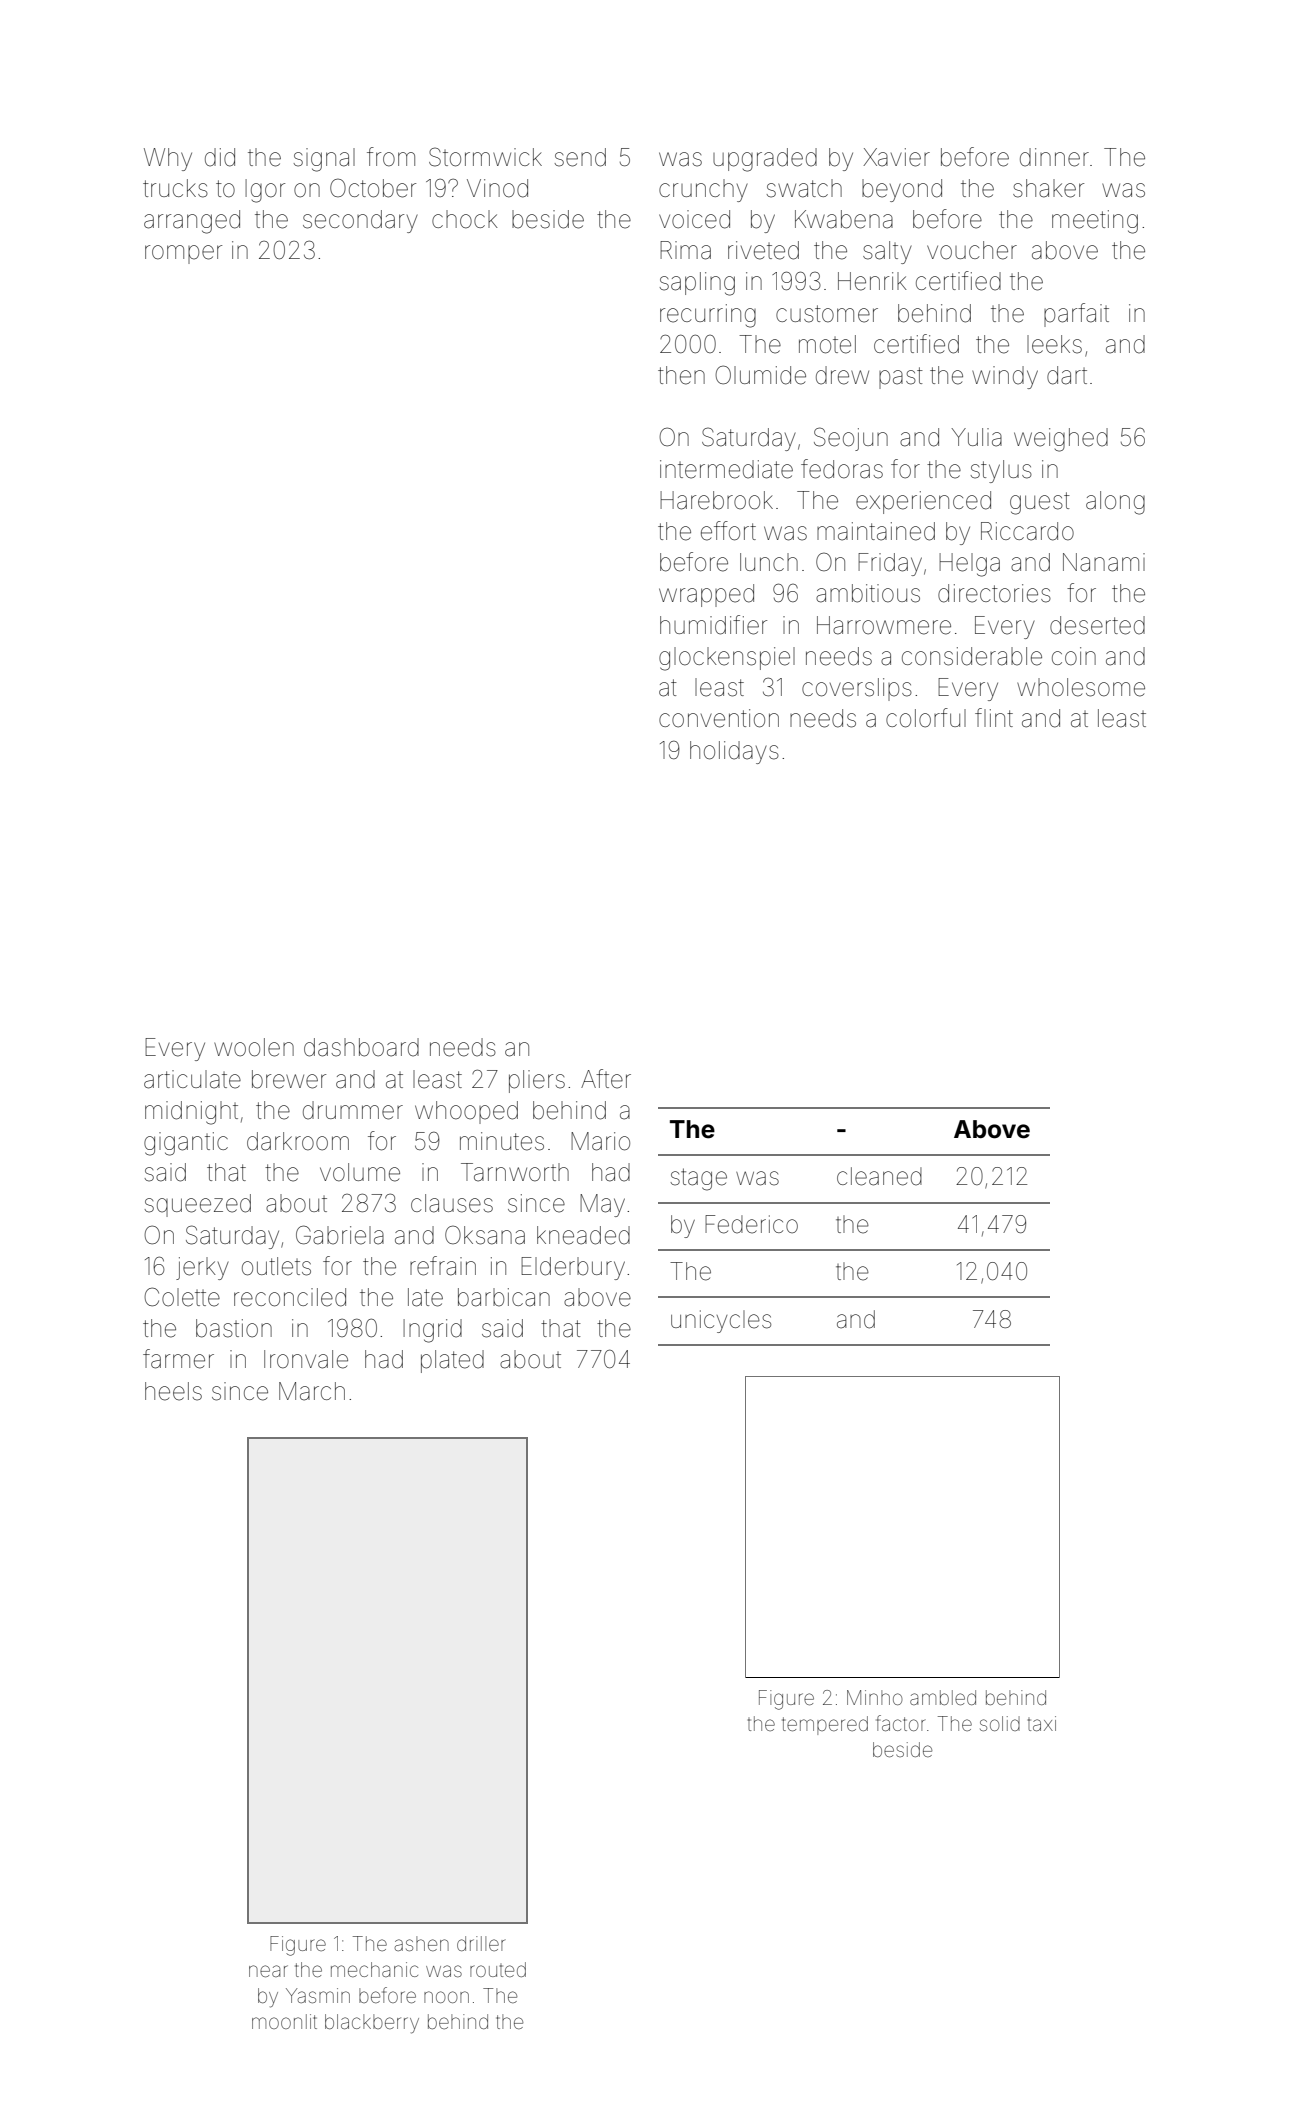  Describe the element at coordinates (734, 752) in the screenshot. I see `holidays` at that location.
